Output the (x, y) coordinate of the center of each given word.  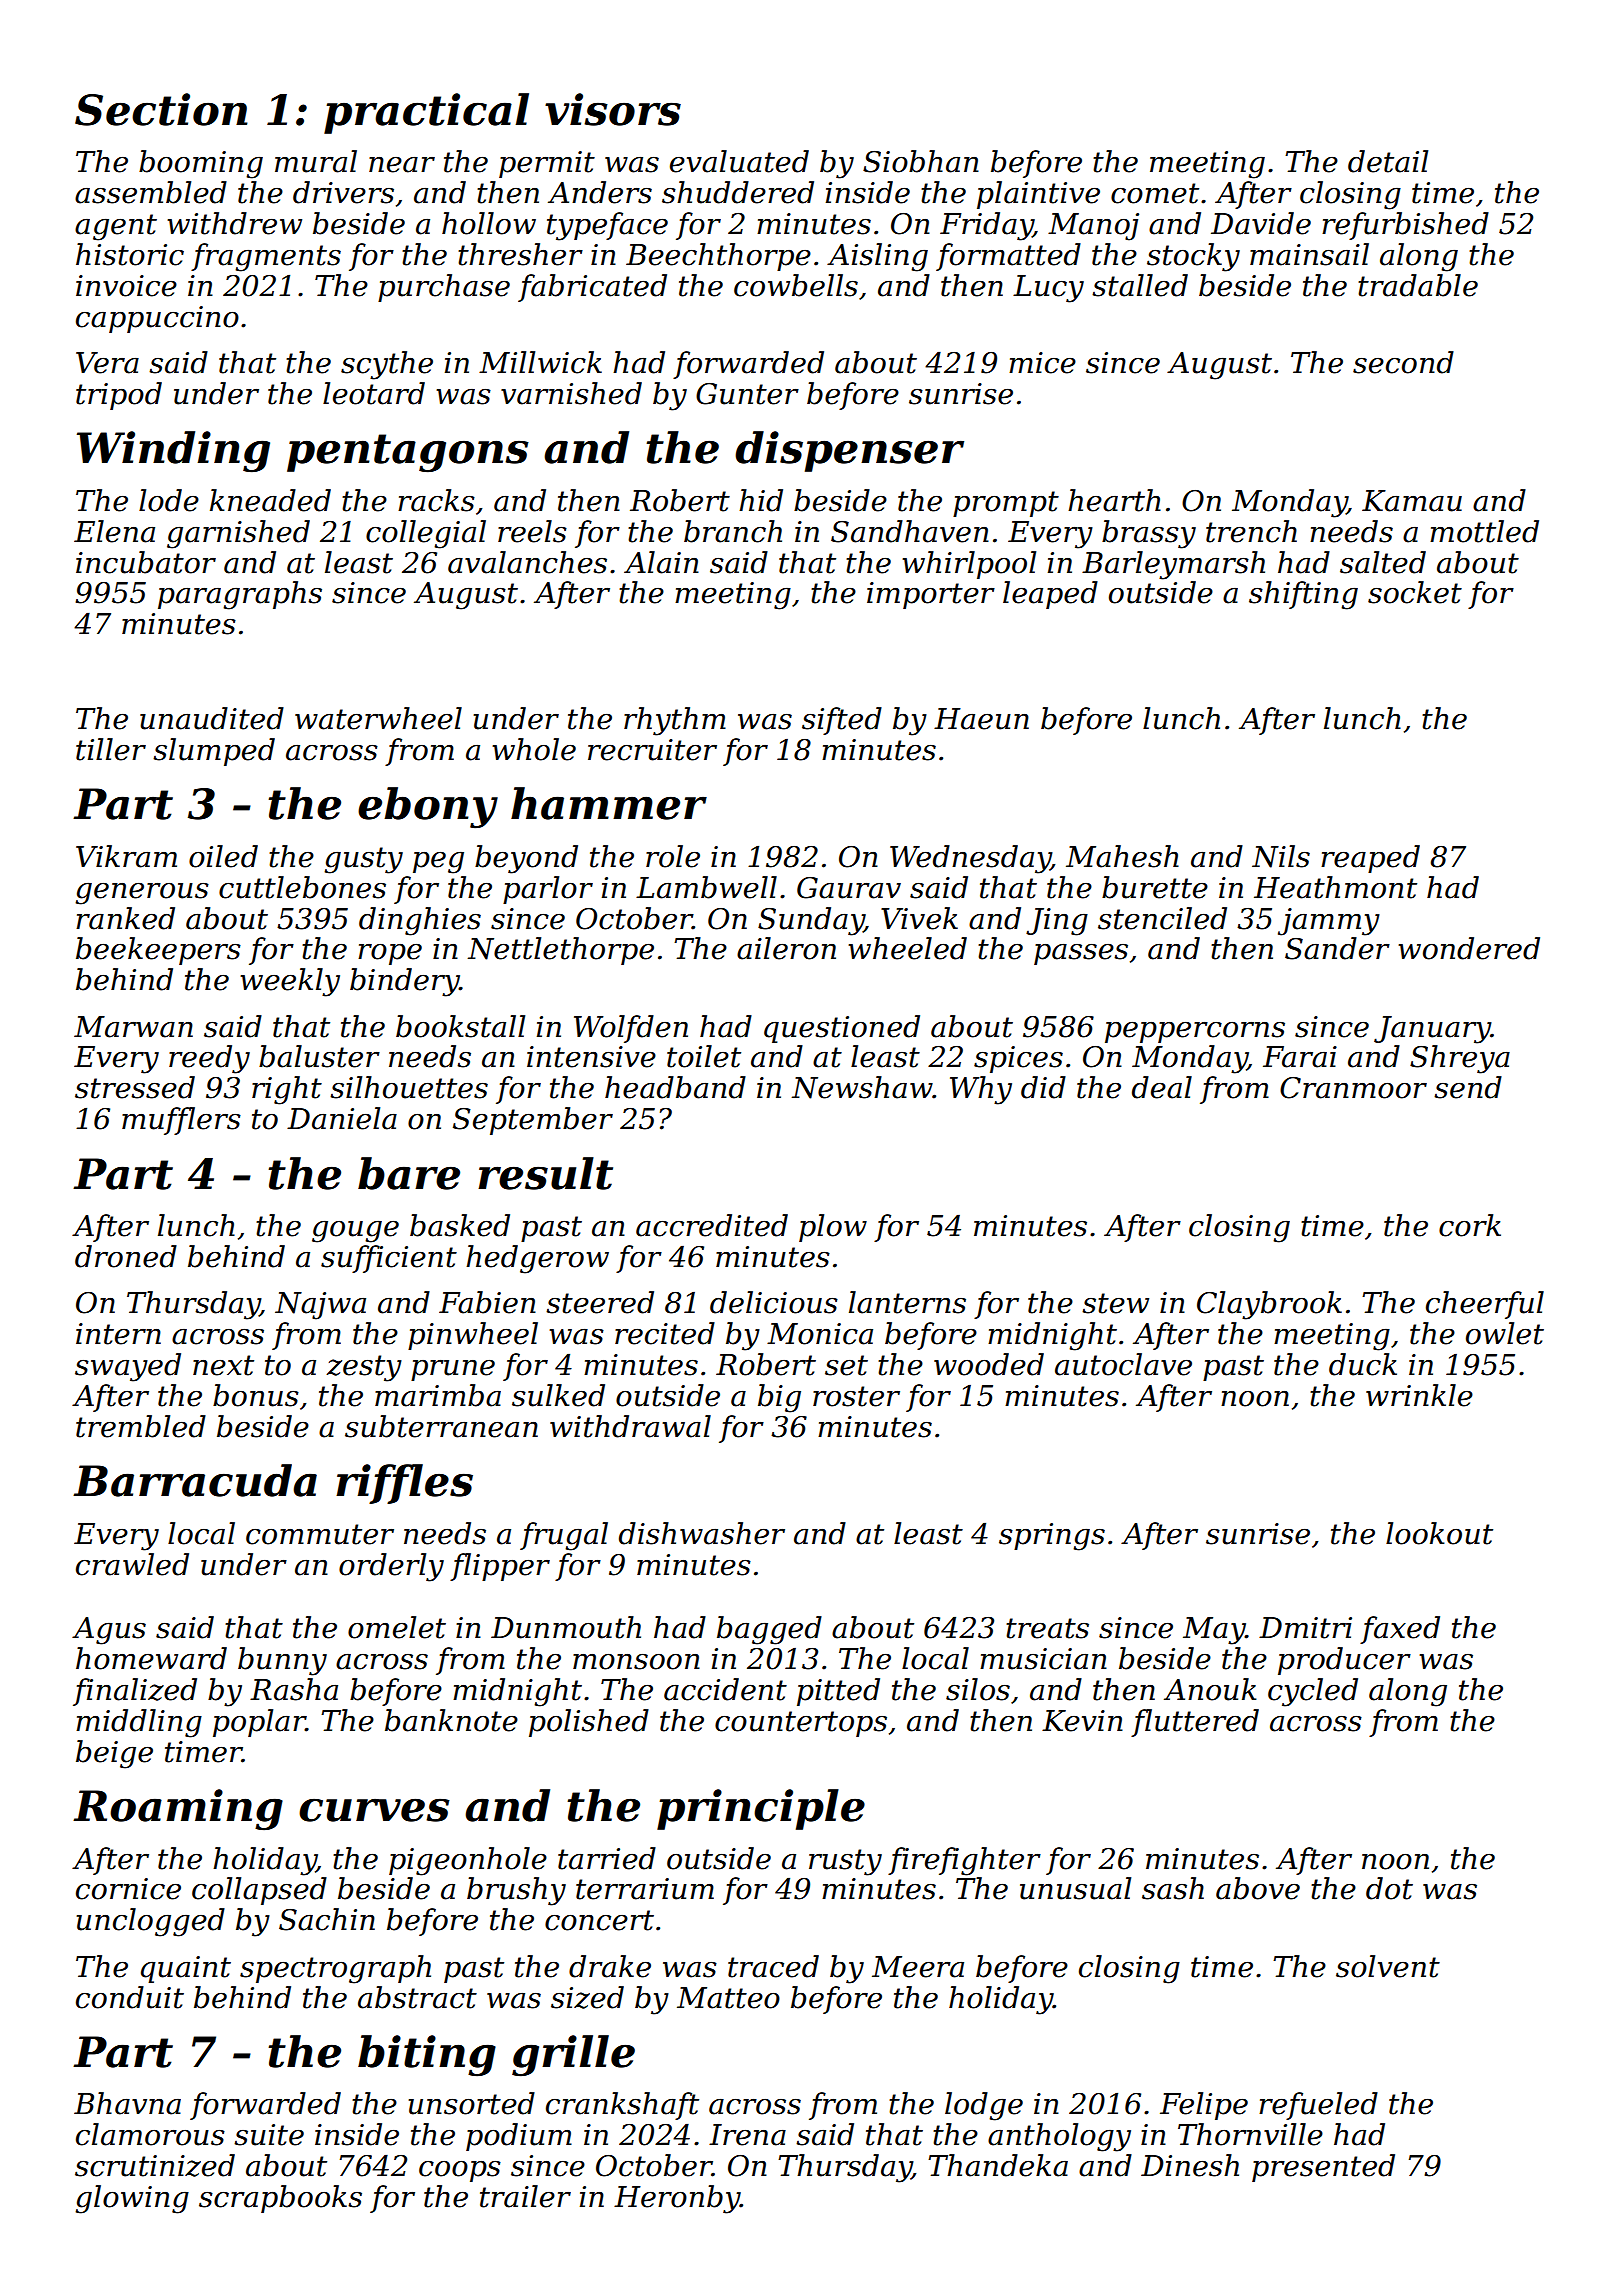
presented (1323, 2168)
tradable (1418, 285)
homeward (151, 1658)
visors (613, 109)
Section (161, 109)
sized (587, 1997)
